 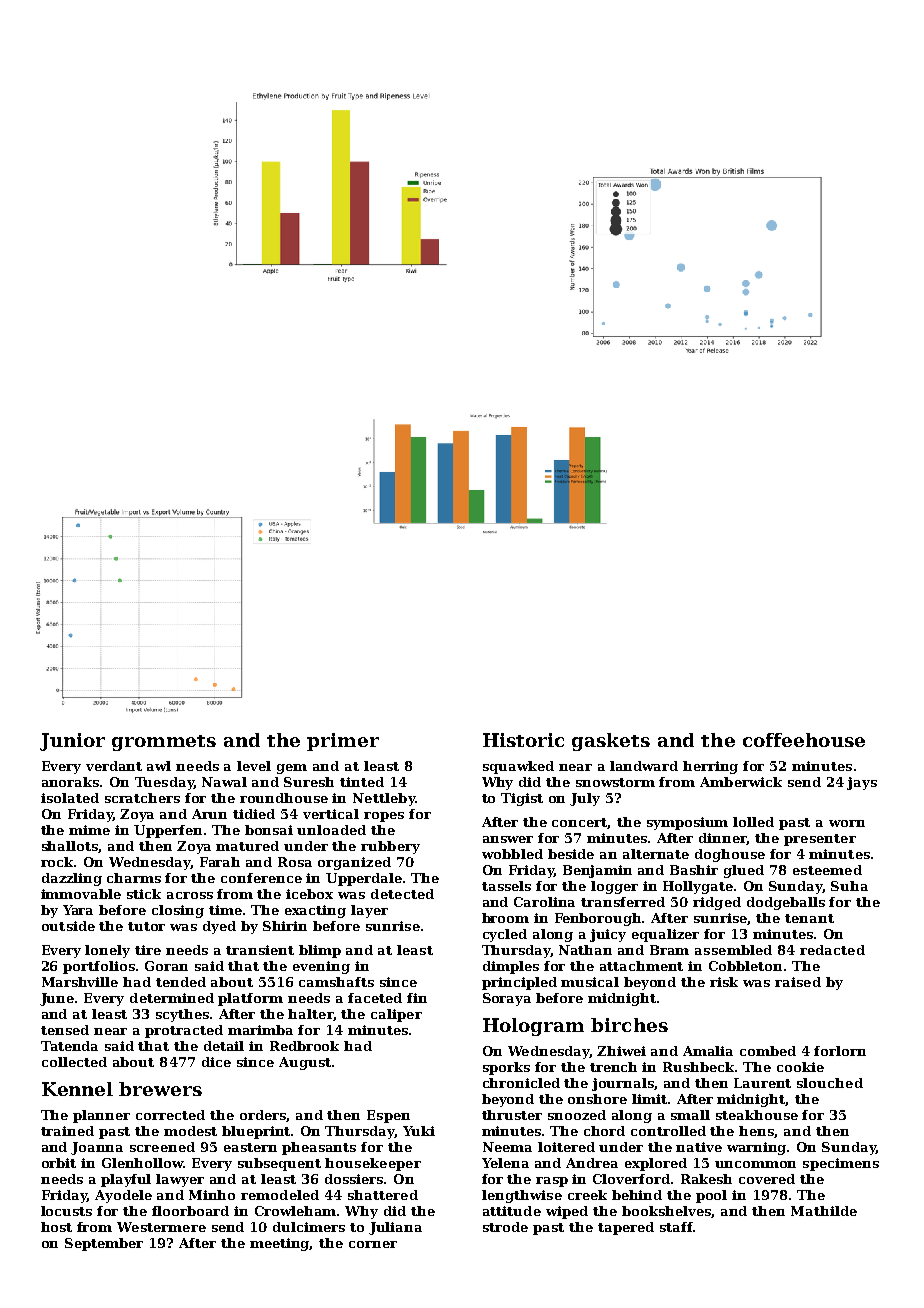 What do you see at coordinates (757, 1148) in the page?
I see `warning` at bounding box center [757, 1148].
